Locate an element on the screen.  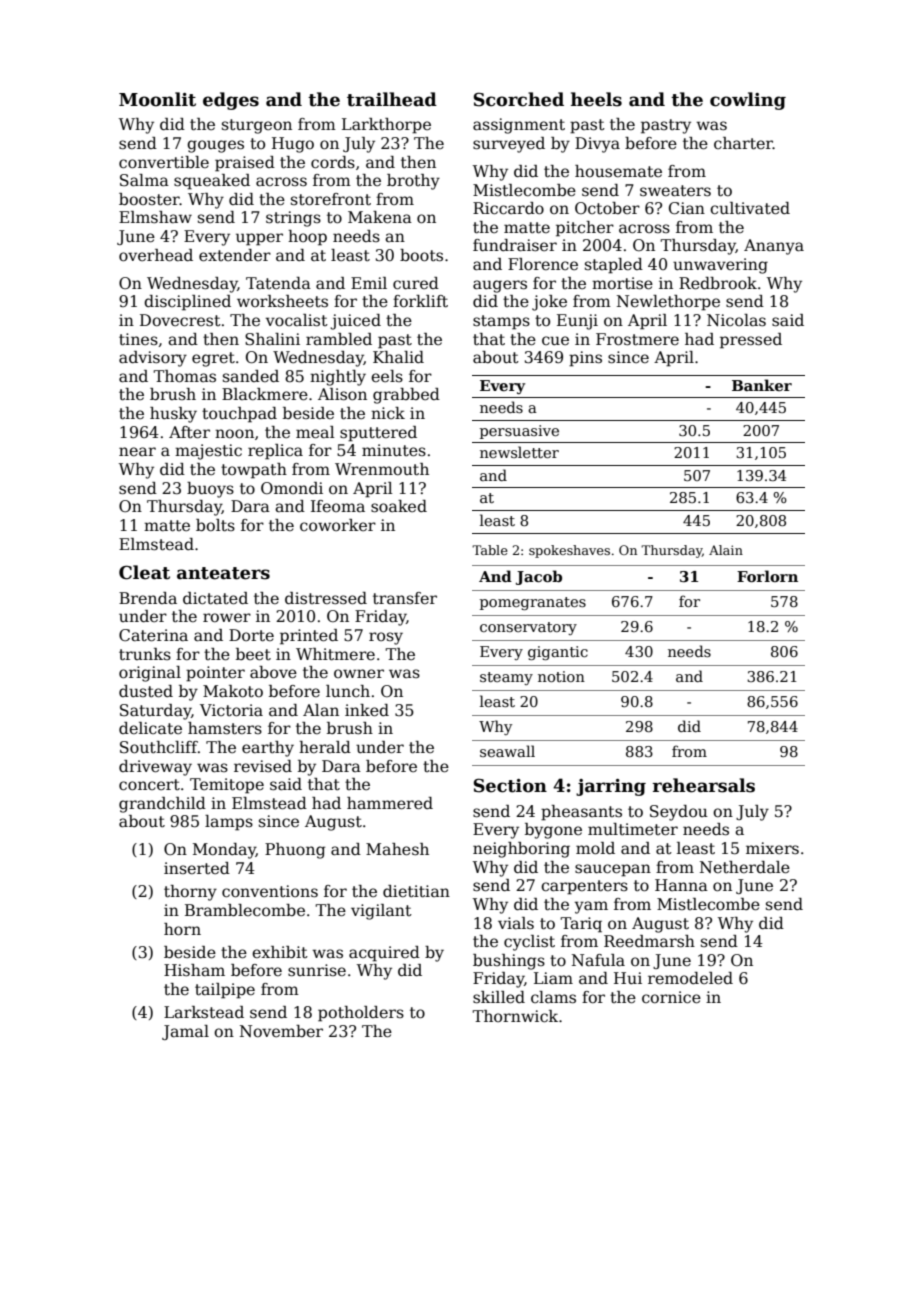
stamps is located at coordinates (501, 322).
